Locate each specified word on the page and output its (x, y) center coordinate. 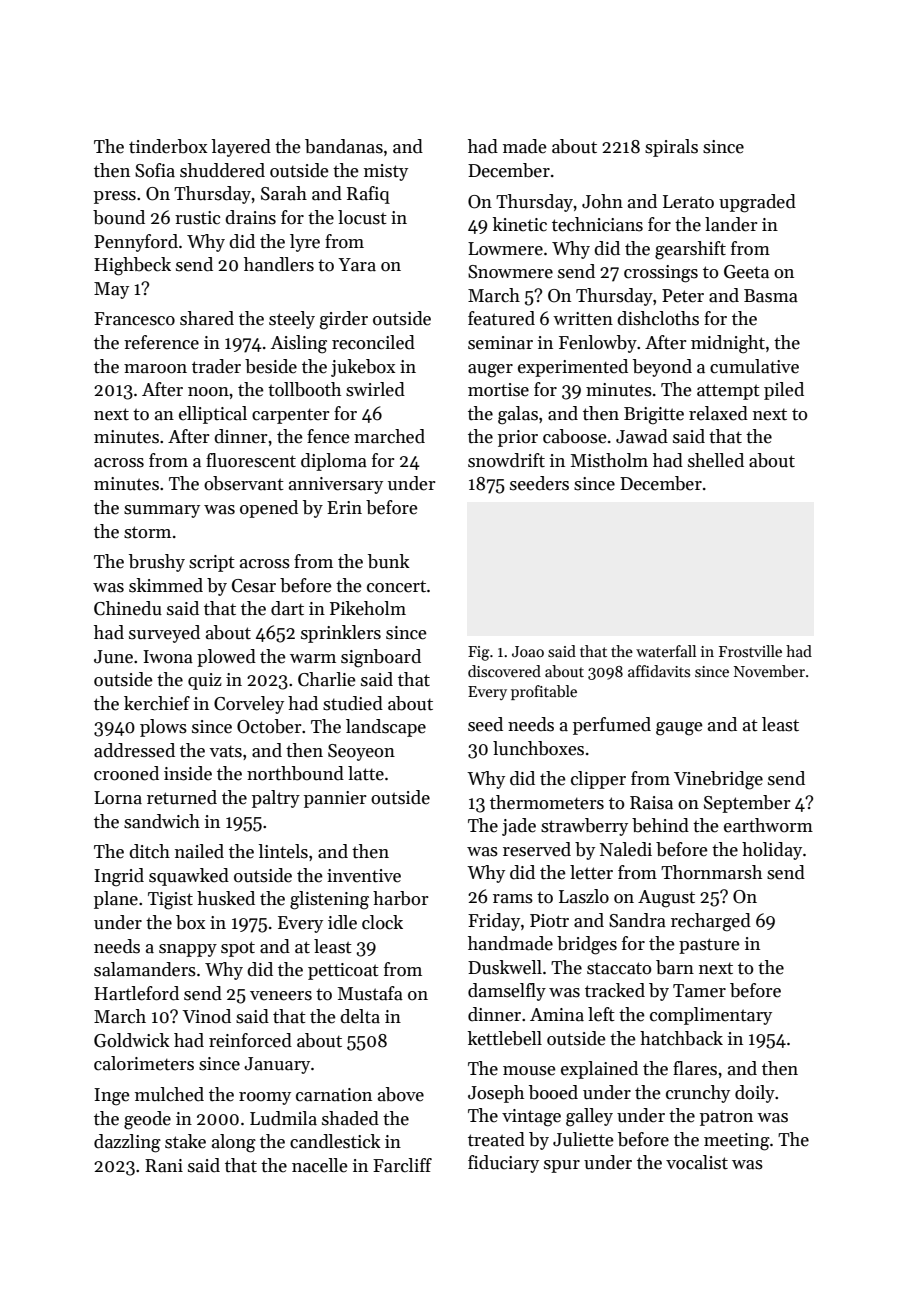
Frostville (750, 651)
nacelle (320, 1165)
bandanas (344, 146)
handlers (279, 264)
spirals (671, 148)
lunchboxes (538, 748)
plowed (226, 658)
